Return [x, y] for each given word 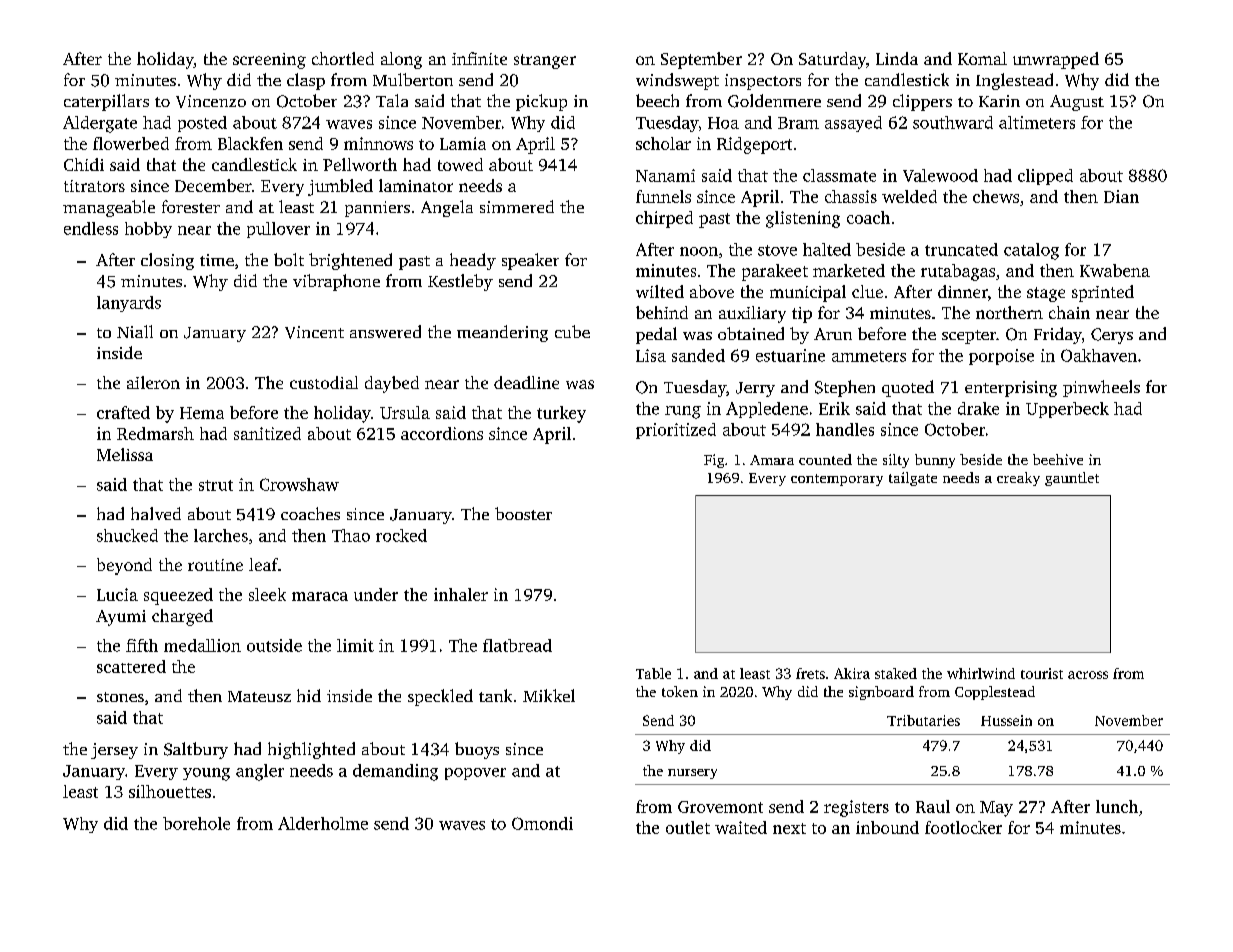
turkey [561, 414]
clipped [1045, 177]
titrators [94, 186]
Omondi [542, 823]
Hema [202, 413]
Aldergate [100, 124]
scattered [131, 666]
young [206, 774]
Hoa [723, 123]
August [1077, 103]
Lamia [463, 143]
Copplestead [995, 693]
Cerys [1112, 336]
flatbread [517, 645]
